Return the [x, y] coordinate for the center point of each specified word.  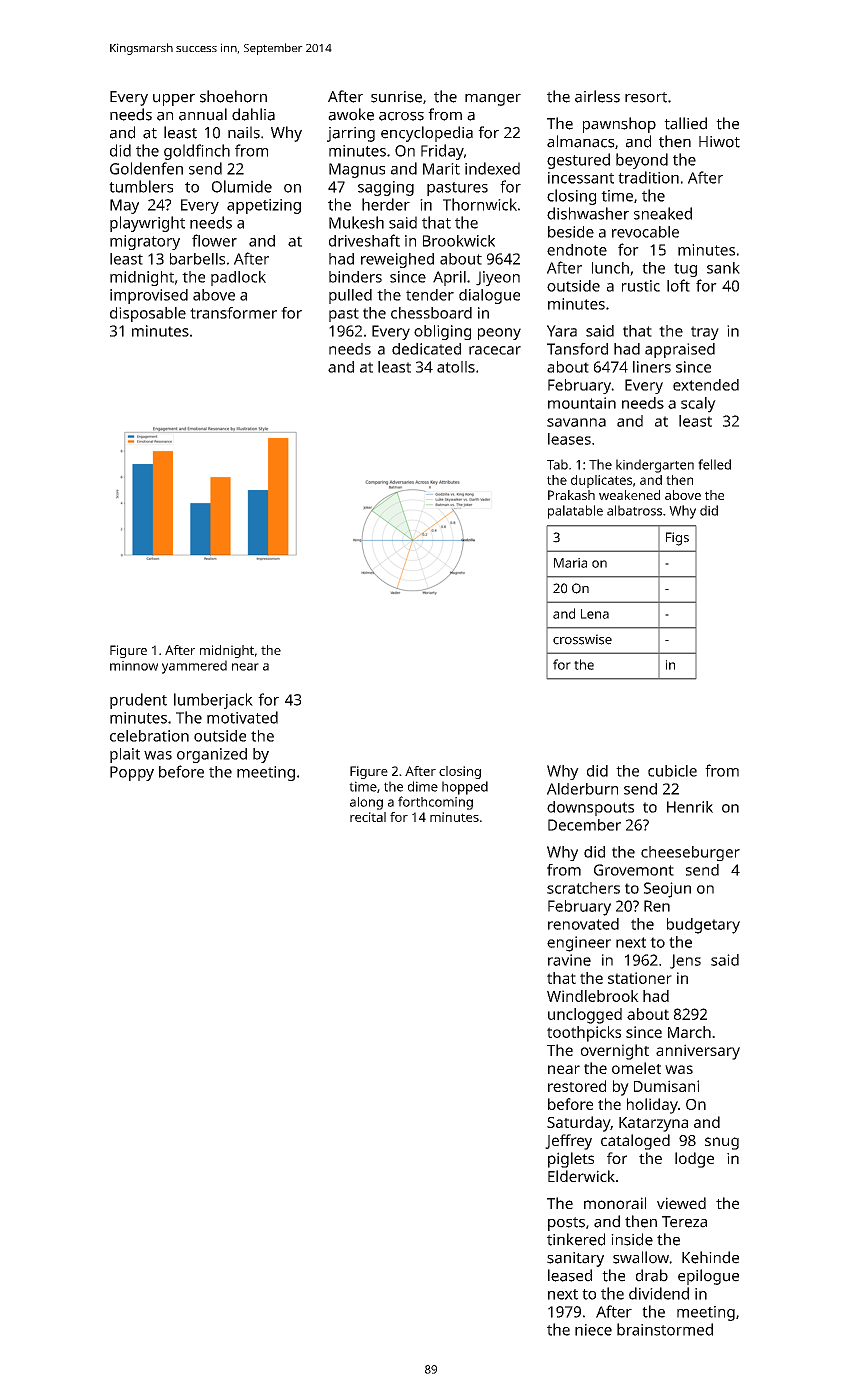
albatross [634, 510]
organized [212, 755]
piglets [571, 1160]
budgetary [703, 926]
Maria [570, 563]
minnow [134, 666]
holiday [652, 1106]
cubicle [672, 771]
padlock [238, 278]
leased [570, 1275]
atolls [456, 367]
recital [368, 817]
